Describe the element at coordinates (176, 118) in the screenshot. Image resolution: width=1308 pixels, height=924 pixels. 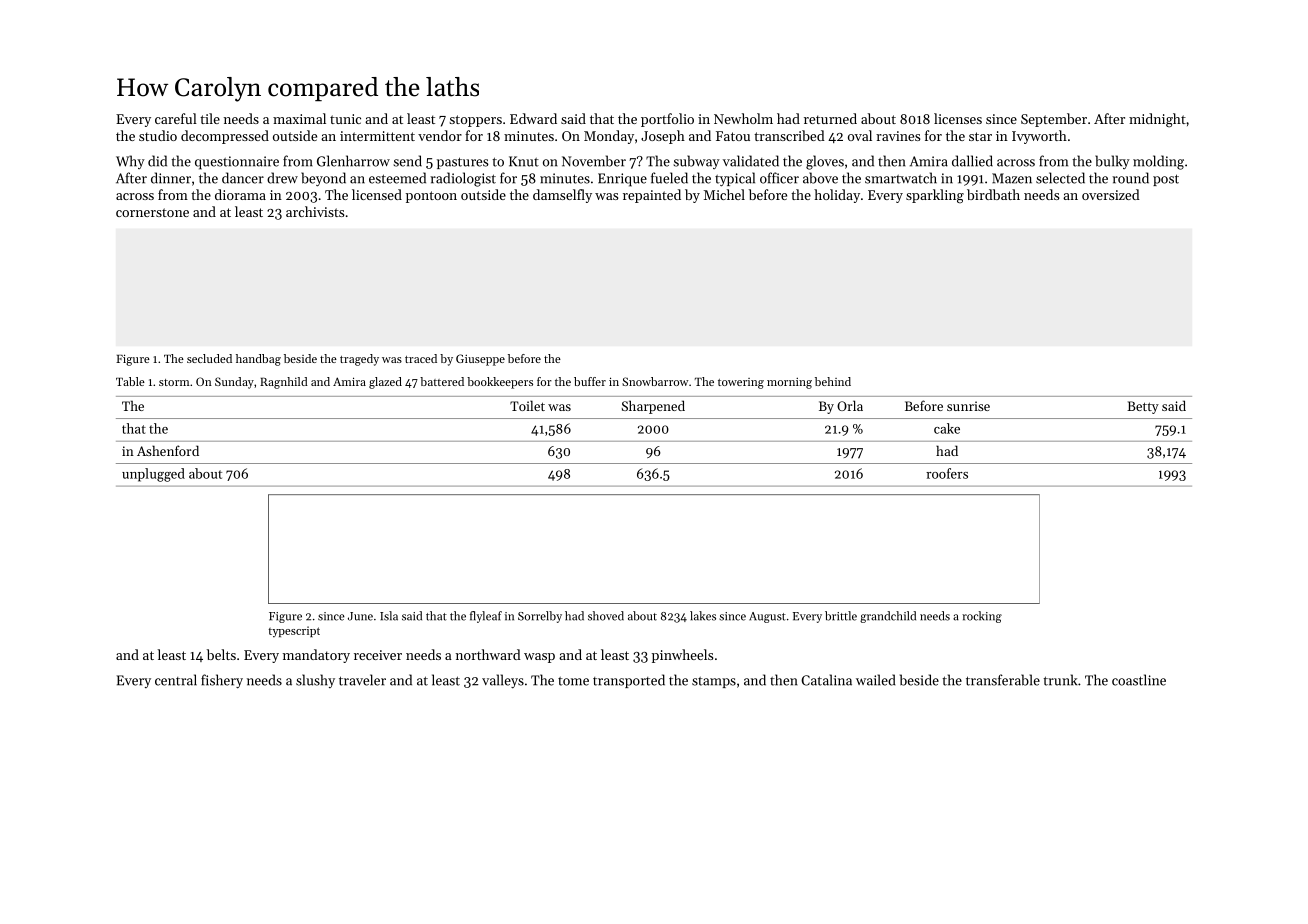
I see `careful` at that location.
